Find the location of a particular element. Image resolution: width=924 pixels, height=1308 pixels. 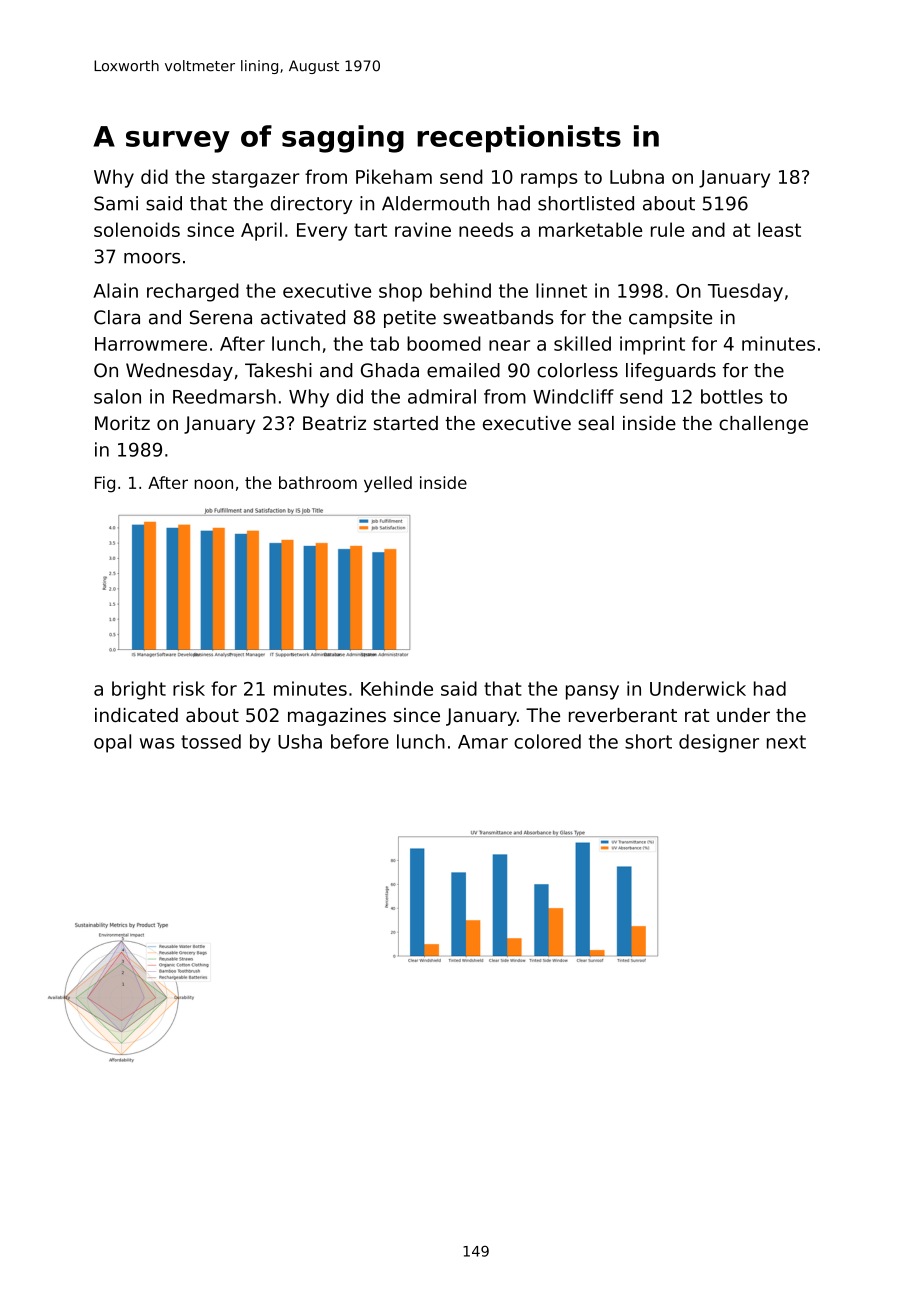

campsite is located at coordinates (670, 319).
